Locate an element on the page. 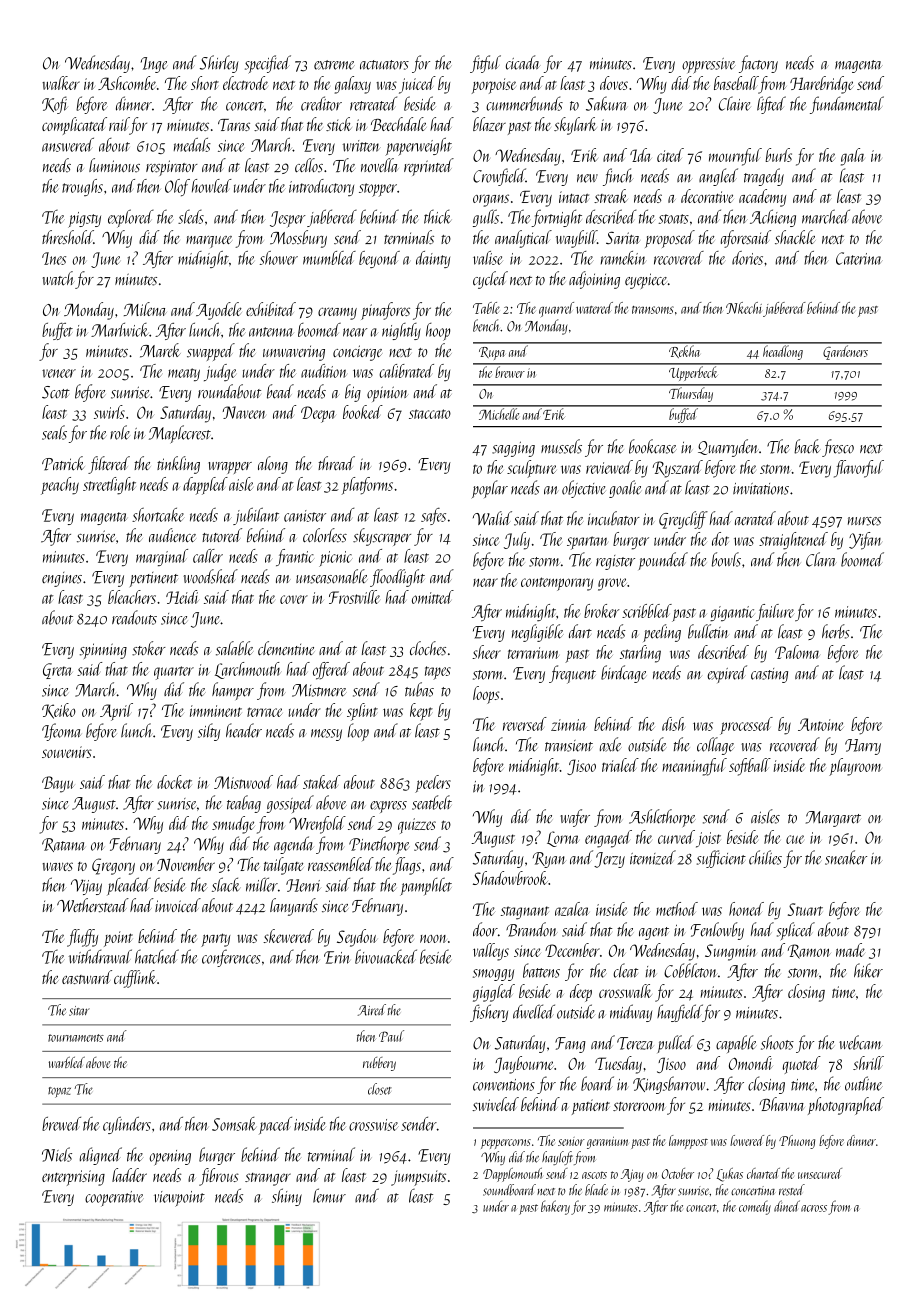 The width and height of the document is (924, 1308). Aired is located at coordinates (371, 1010).
